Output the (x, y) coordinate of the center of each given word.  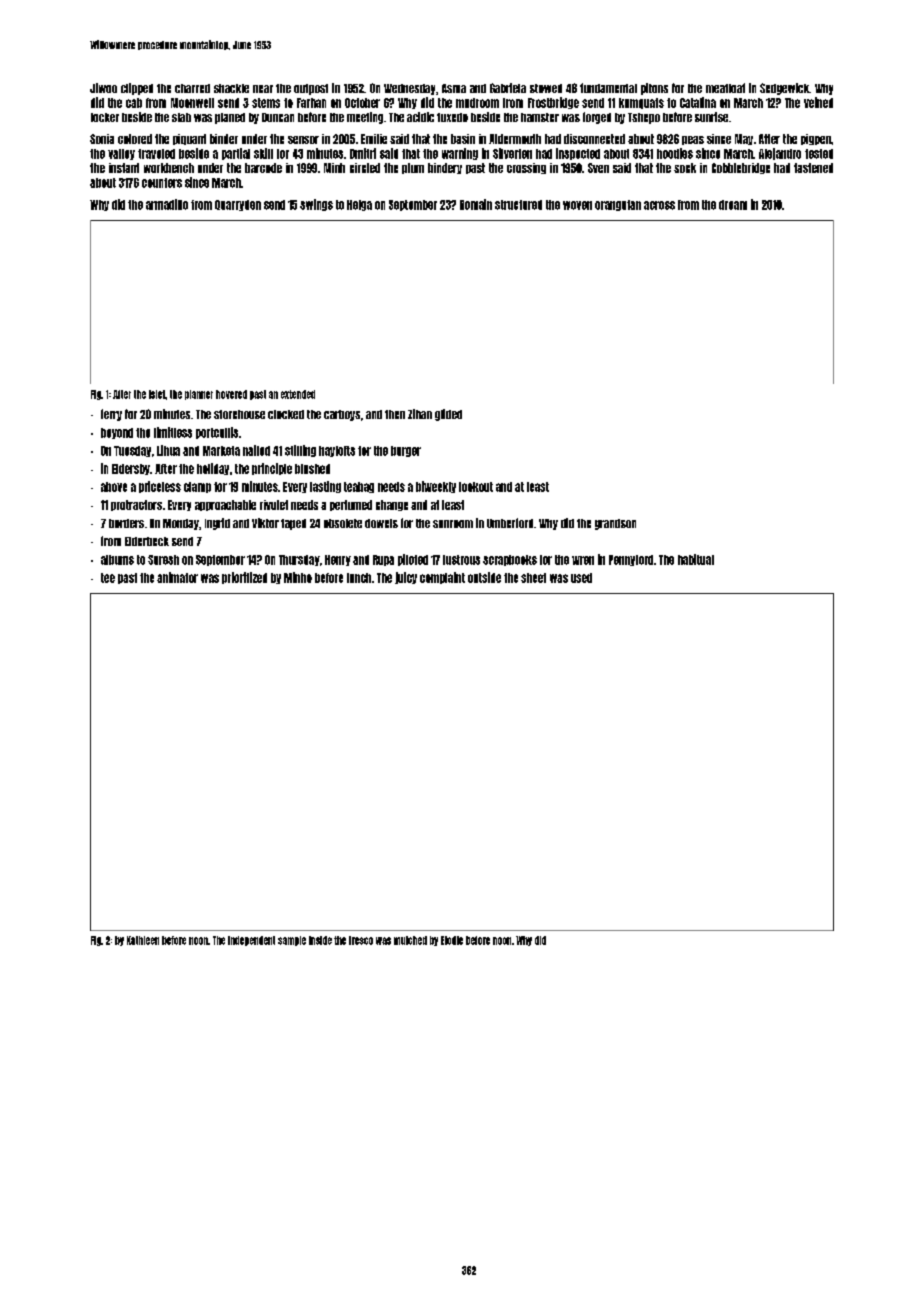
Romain (476, 204)
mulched (410, 940)
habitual (696, 559)
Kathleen (143, 940)
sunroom (453, 524)
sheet (533, 578)
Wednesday (409, 89)
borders (126, 523)
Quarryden (238, 205)
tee (108, 578)
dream (733, 205)
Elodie (452, 940)
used (581, 578)
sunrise (711, 117)
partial (236, 154)
